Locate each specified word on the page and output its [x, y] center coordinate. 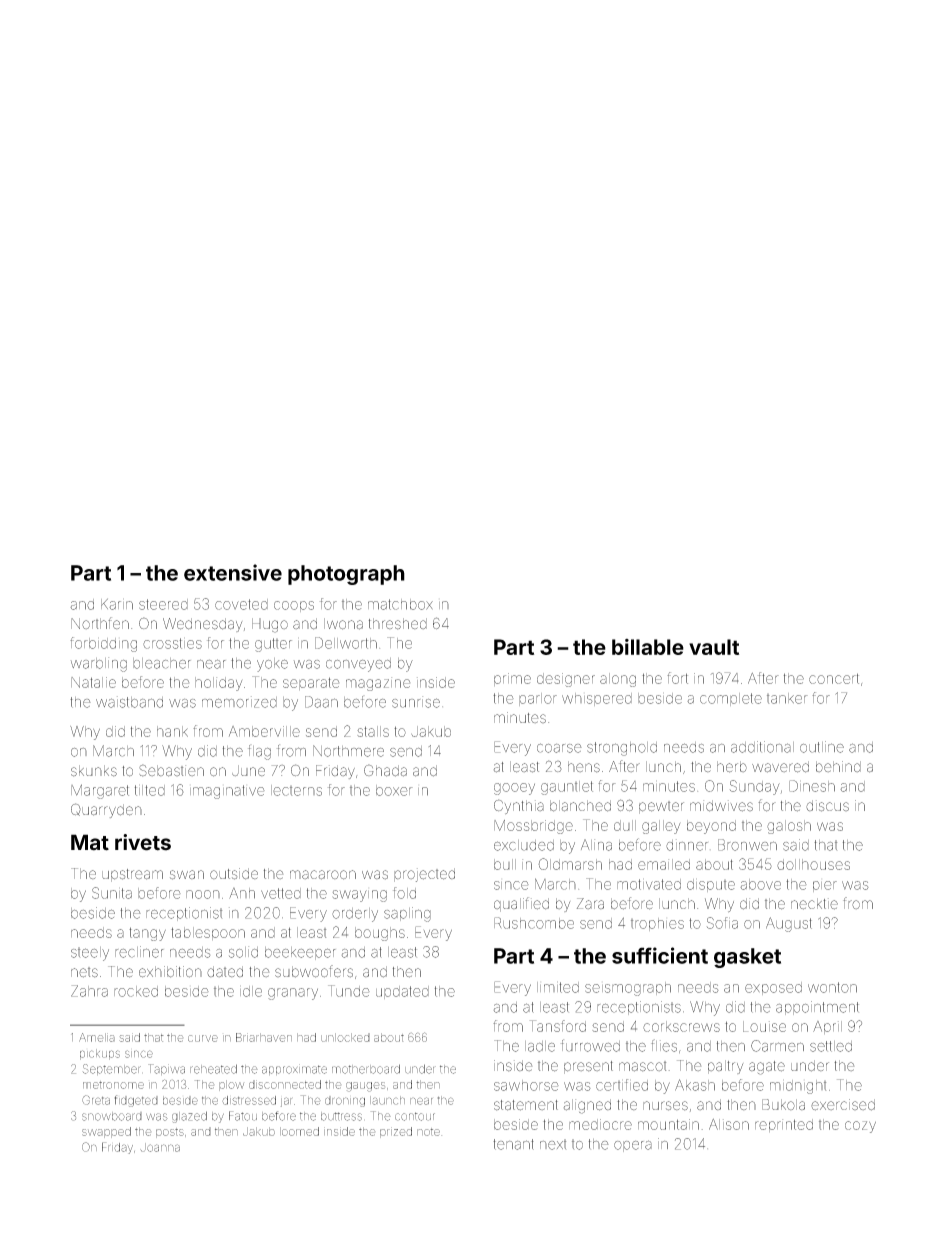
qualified [521, 904]
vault [714, 647]
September [112, 1069]
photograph [346, 575]
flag [259, 752]
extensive [233, 572]
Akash [695, 1085]
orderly [355, 915]
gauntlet [567, 788]
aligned [587, 1106]
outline [822, 747]
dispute [711, 885]
